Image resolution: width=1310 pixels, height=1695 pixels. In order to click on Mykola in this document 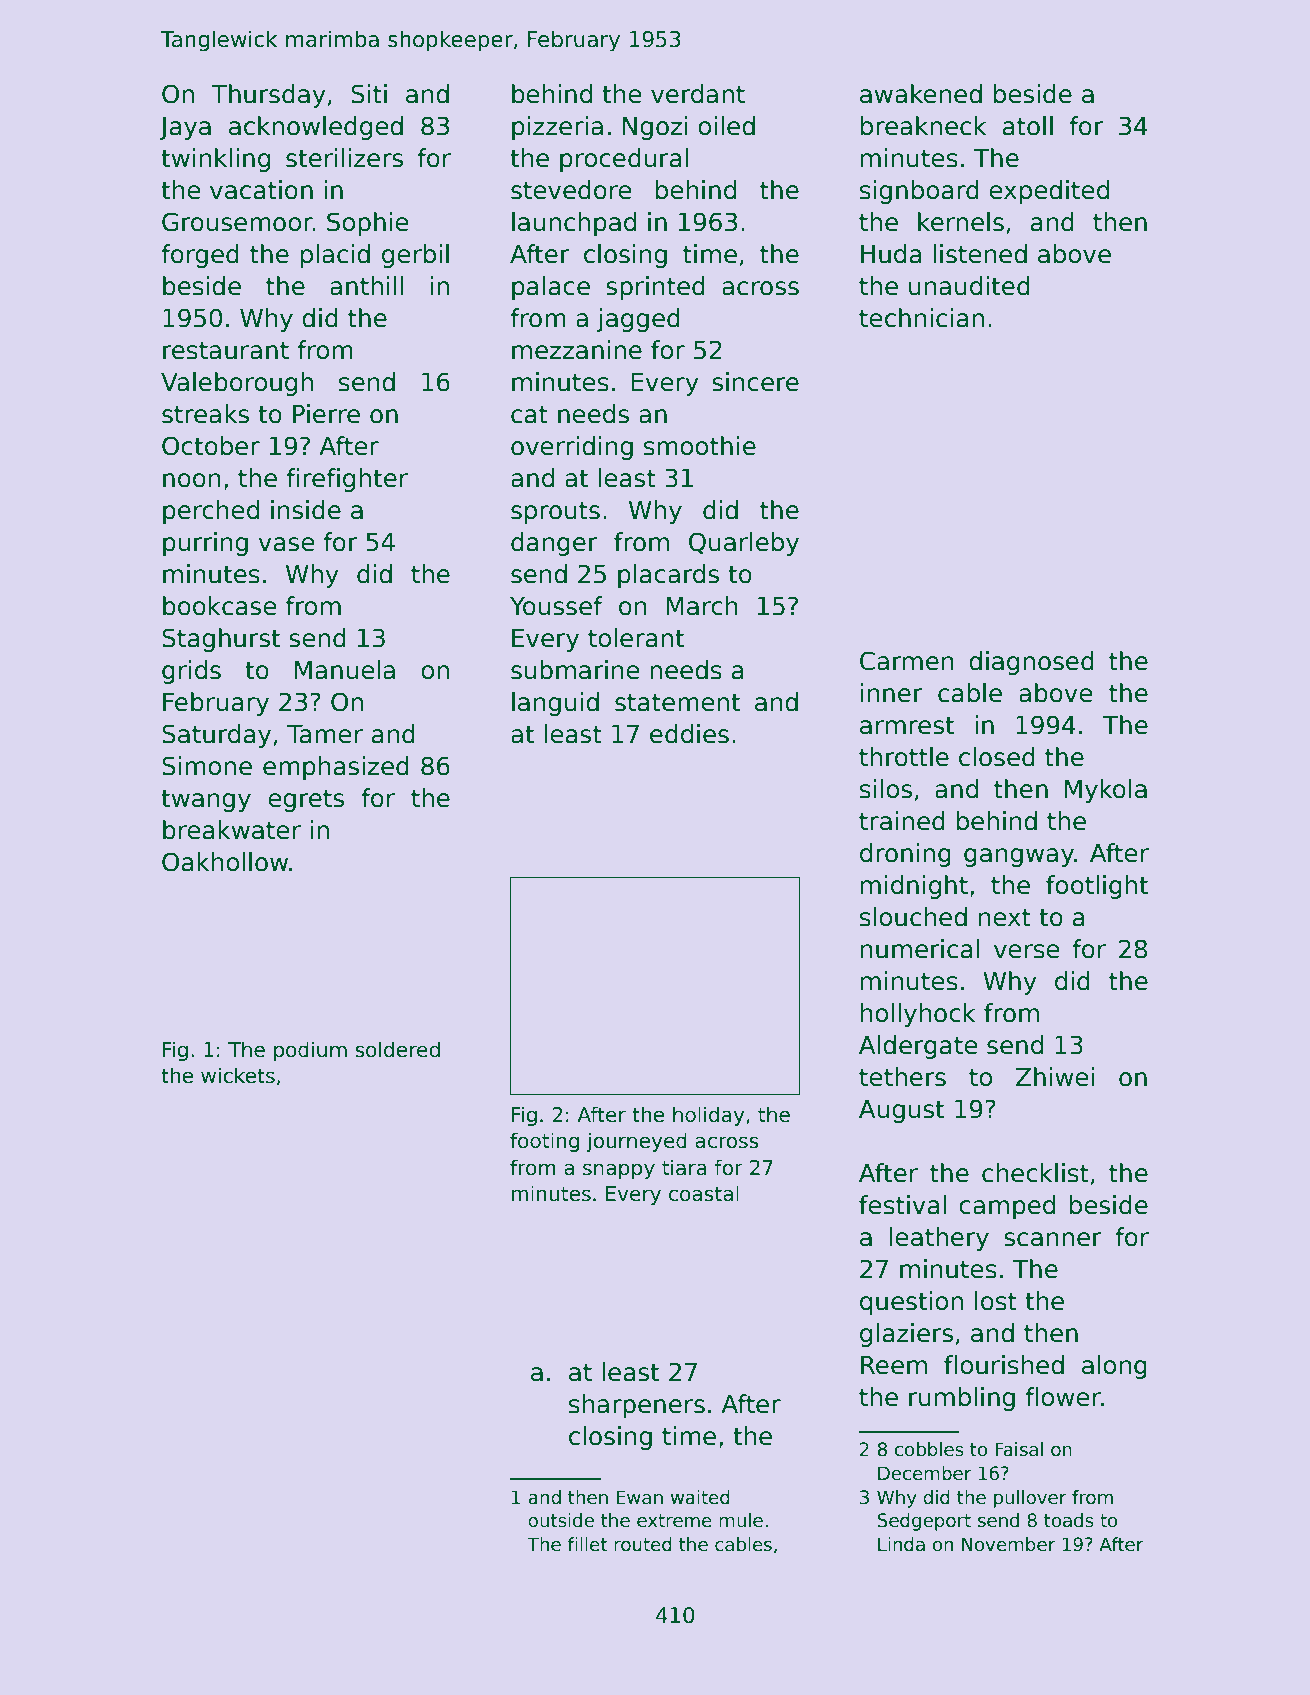, I will do `click(1106, 791)`.
